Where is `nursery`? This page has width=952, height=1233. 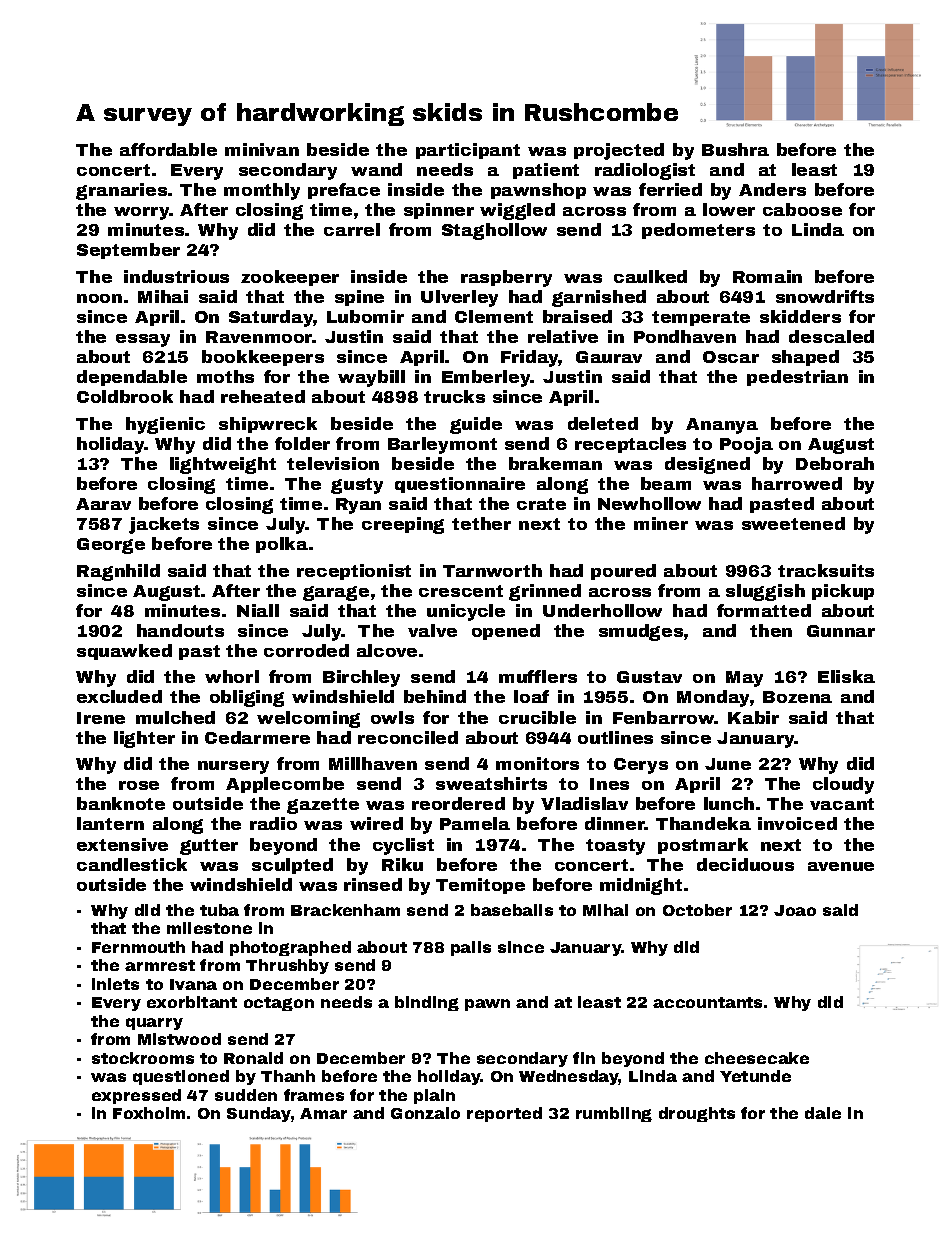 nursery is located at coordinates (233, 767).
